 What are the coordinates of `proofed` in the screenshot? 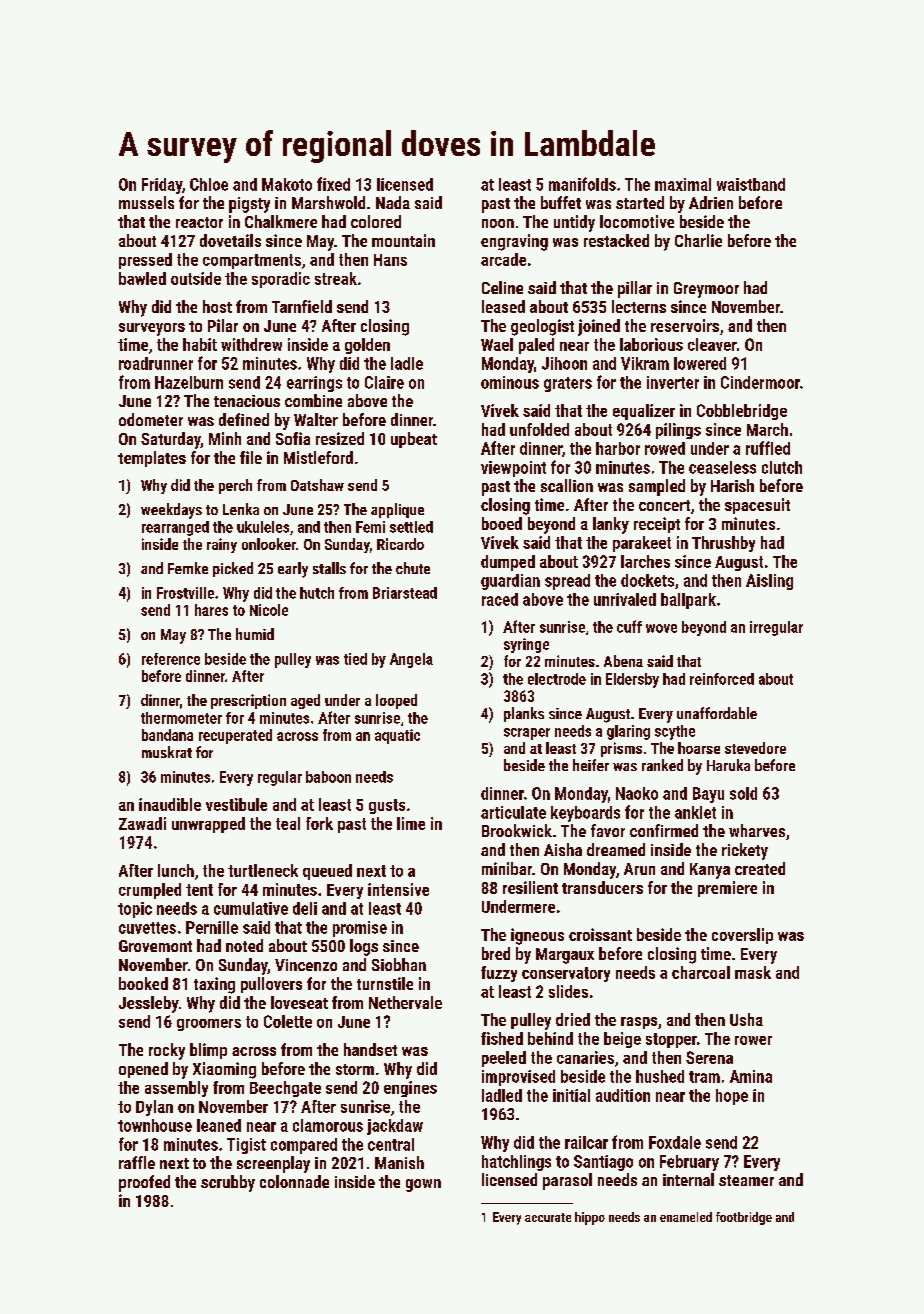 It's located at (144, 1183).
